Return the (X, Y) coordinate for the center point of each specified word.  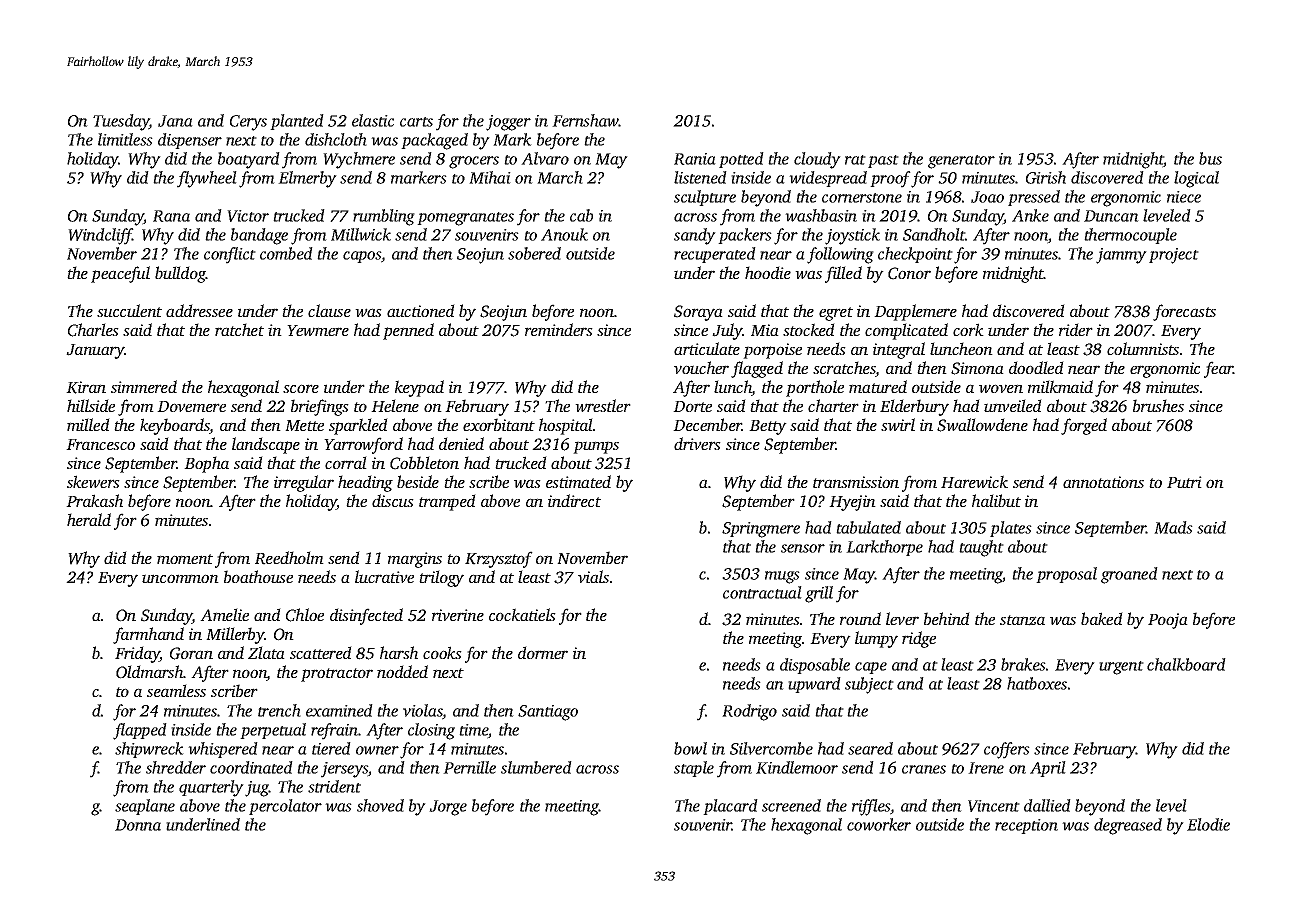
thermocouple (1130, 236)
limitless (125, 139)
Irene (986, 768)
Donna (138, 825)
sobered (534, 253)
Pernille (469, 767)
